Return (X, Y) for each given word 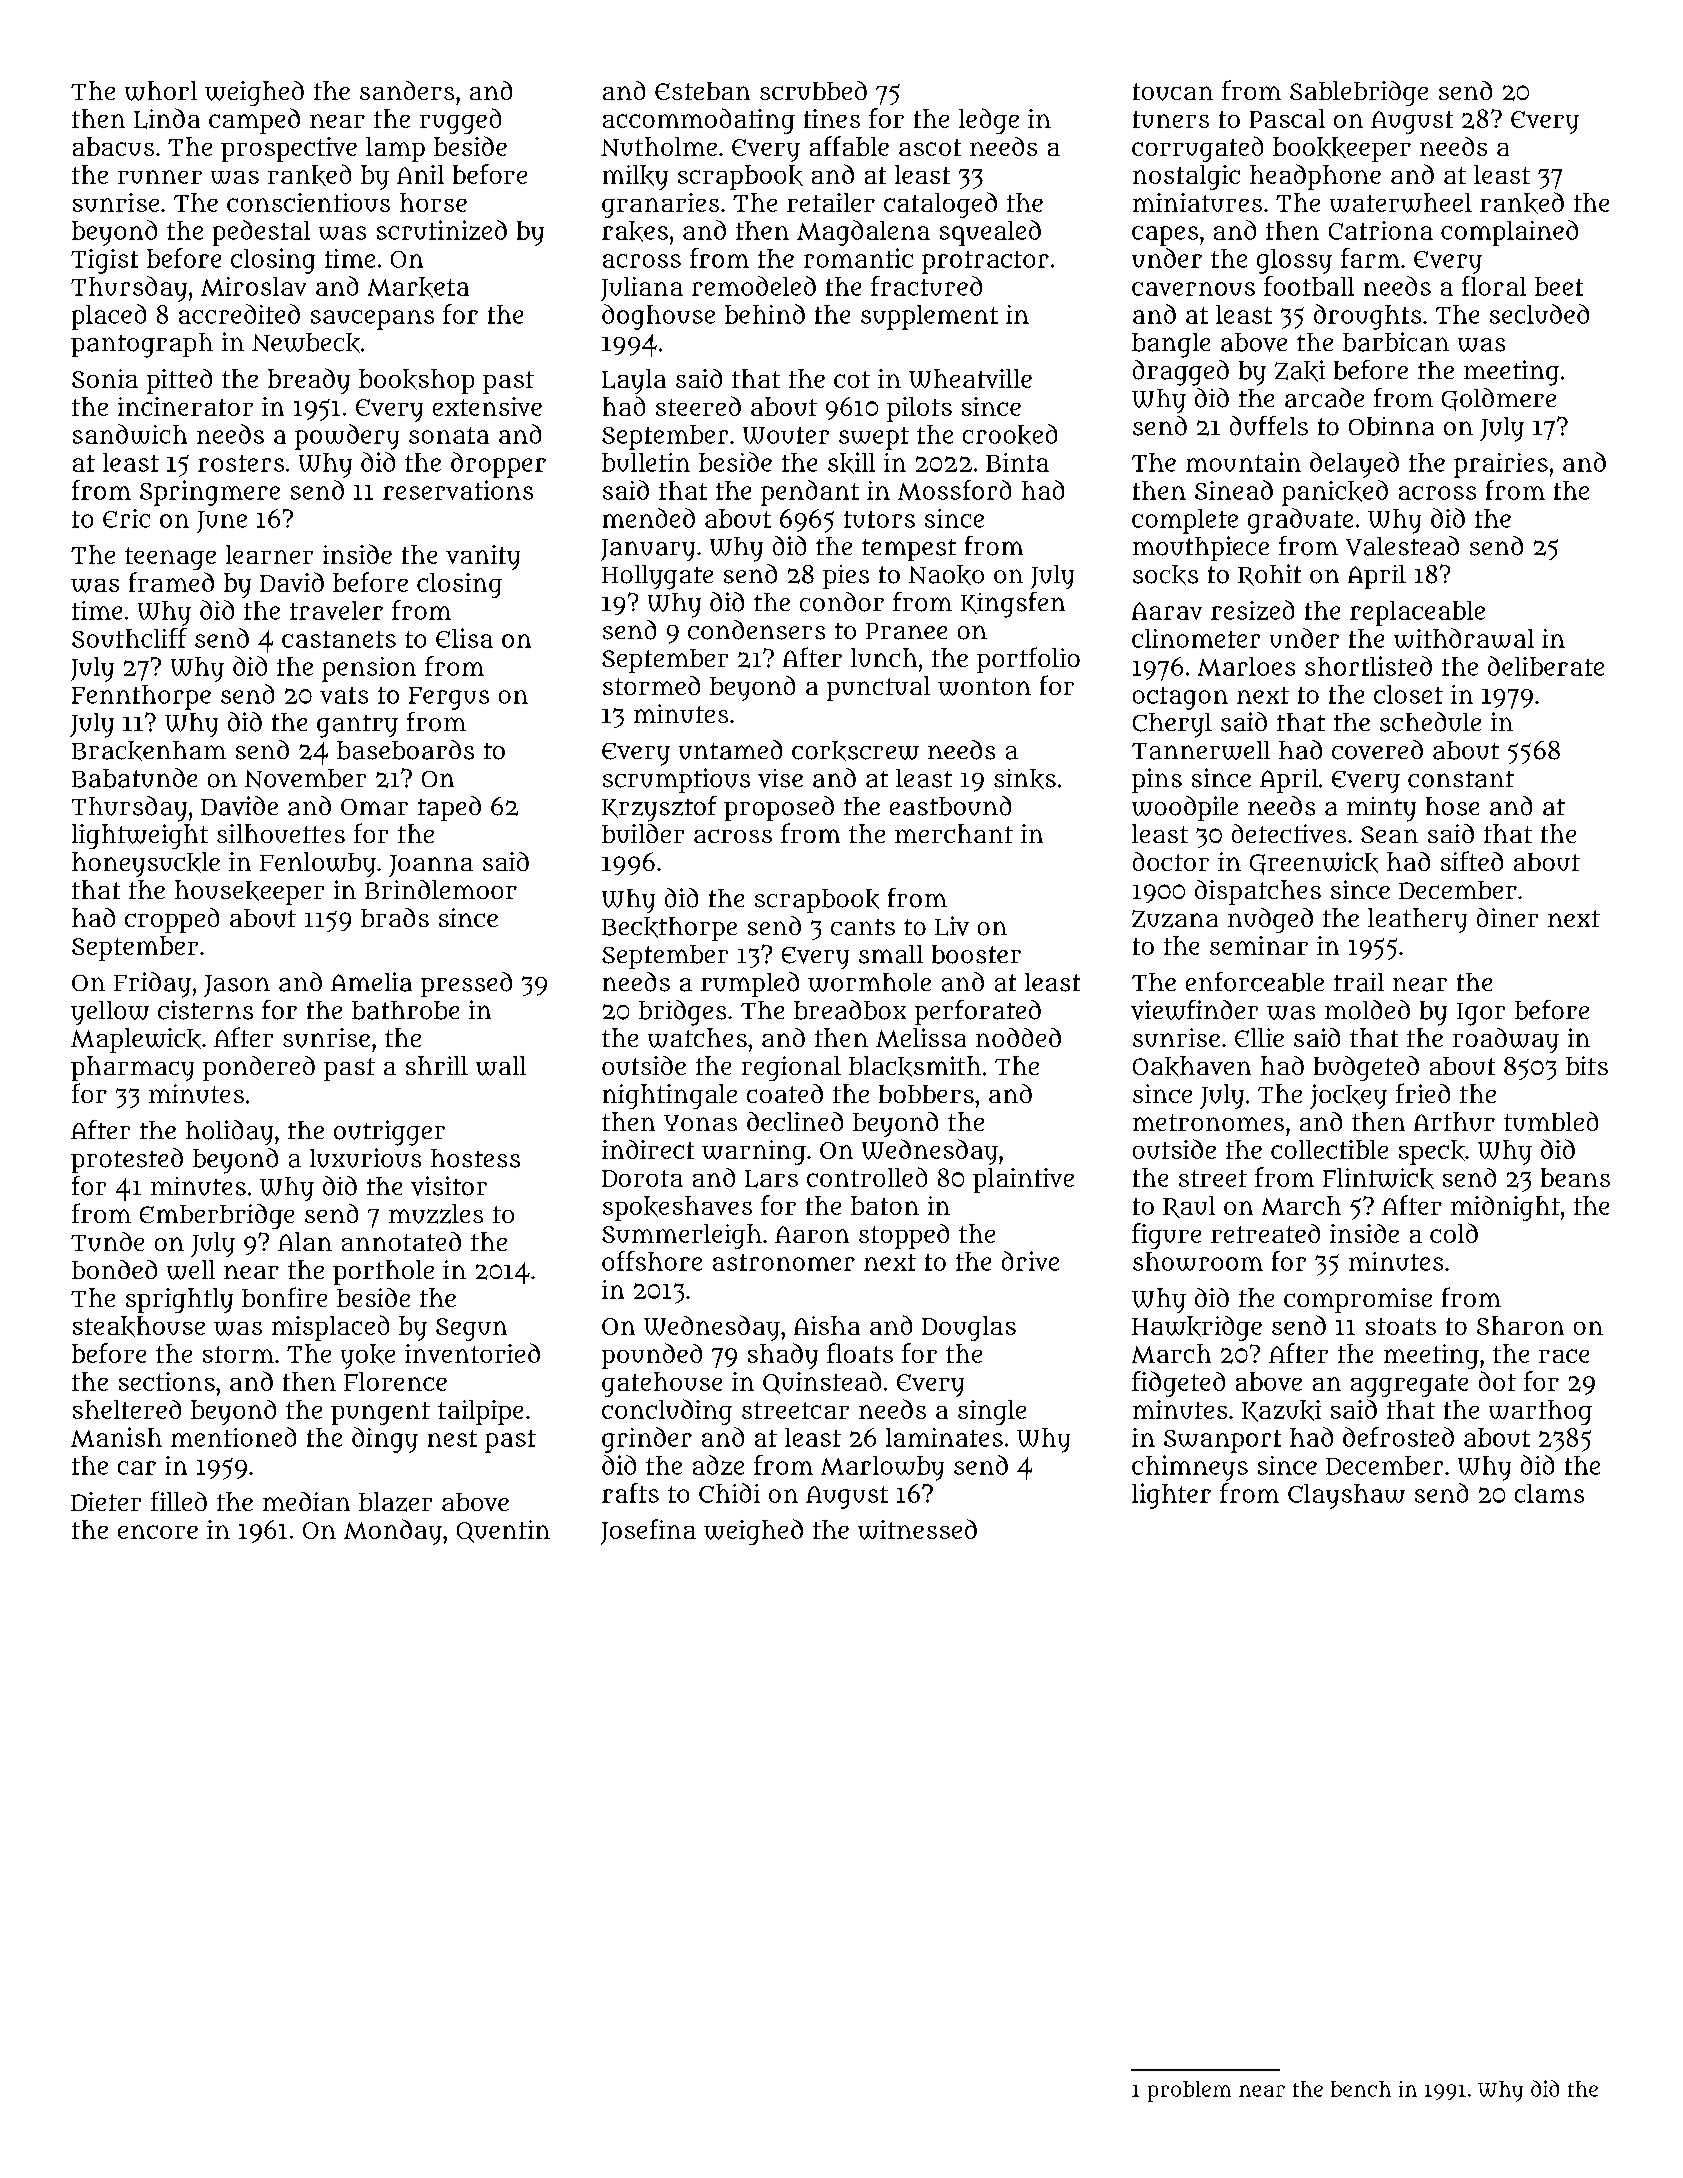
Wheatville (970, 378)
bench (1361, 2089)
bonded (114, 1269)
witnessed (917, 1529)
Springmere (210, 493)
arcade (1324, 398)
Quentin (503, 1531)
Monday (393, 1532)
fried (1423, 1093)
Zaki (1300, 371)
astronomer (784, 1262)
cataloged (940, 205)
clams (1549, 1493)
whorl (161, 91)
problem (1189, 2091)
